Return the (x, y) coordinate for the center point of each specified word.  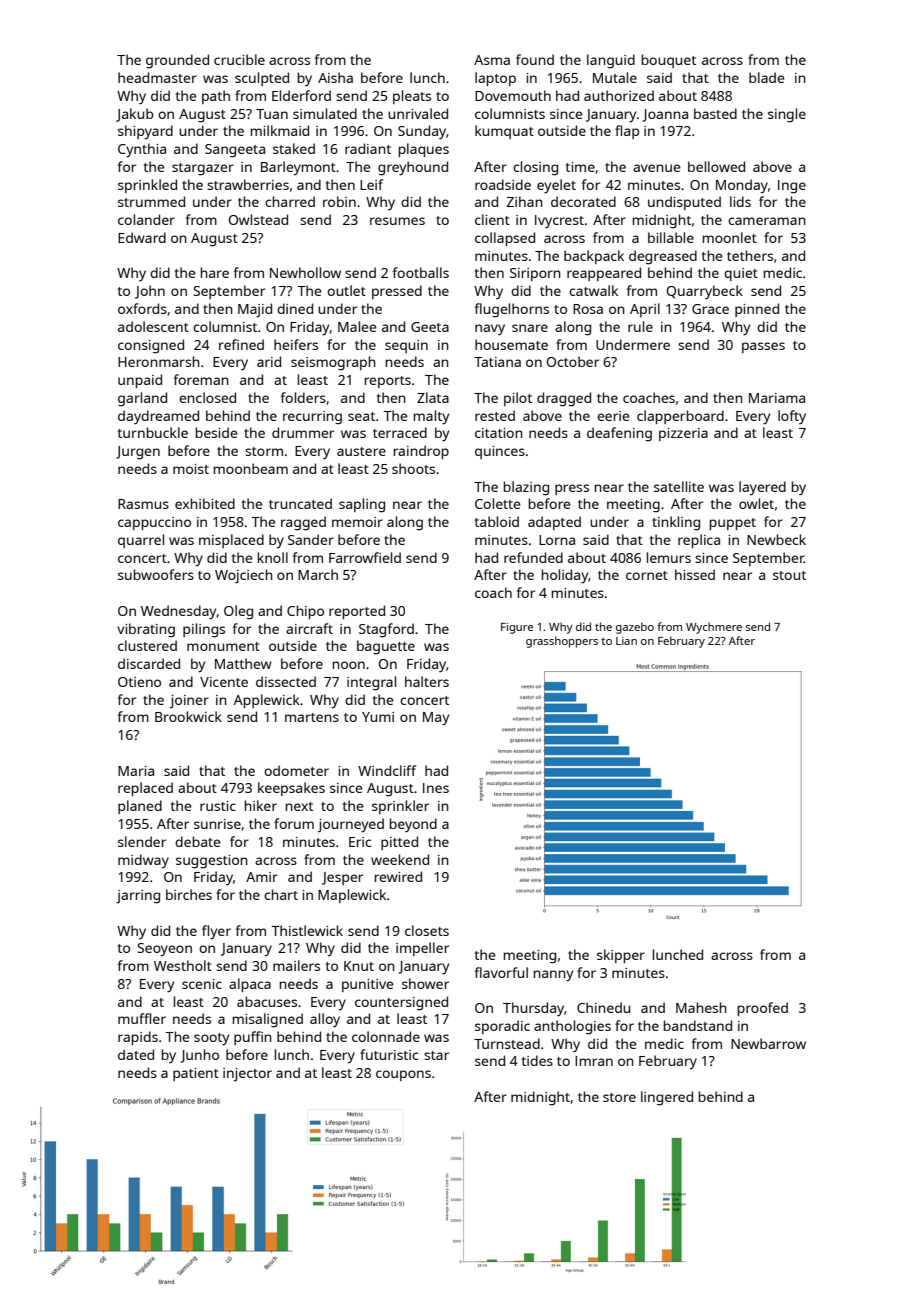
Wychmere (714, 628)
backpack (594, 257)
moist (191, 469)
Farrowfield (365, 557)
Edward (142, 237)
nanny (553, 976)
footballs (421, 272)
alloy (325, 1020)
